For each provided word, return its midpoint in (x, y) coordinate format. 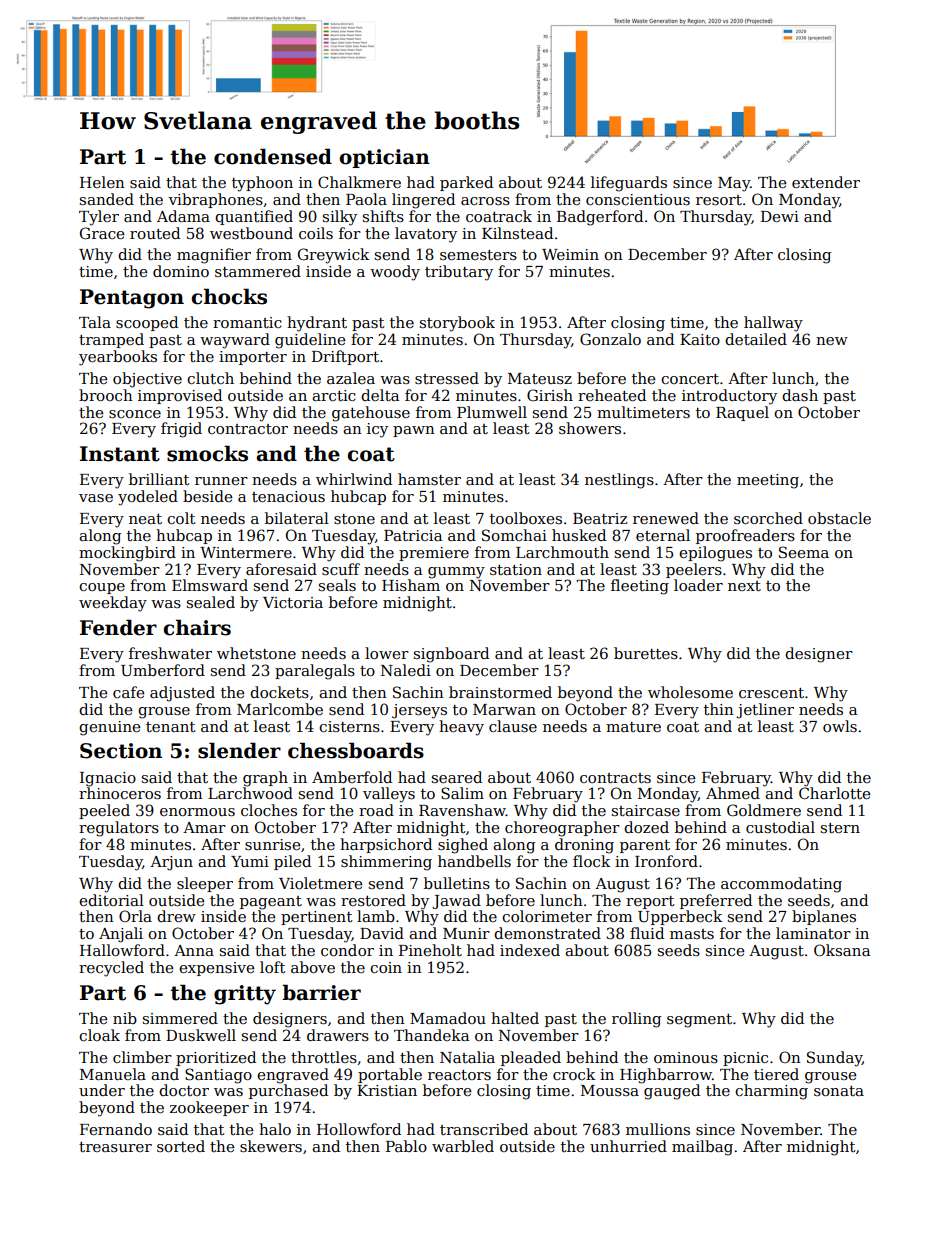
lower (387, 653)
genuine (109, 728)
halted (515, 1018)
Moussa (610, 1090)
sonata (839, 1091)
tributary (459, 273)
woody (395, 273)
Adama (183, 216)
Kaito (700, 339)
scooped (147, 323)
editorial (111, 900)
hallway (773, 324)
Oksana (842, 950)
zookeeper (209, 1108)
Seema (804, 552)
